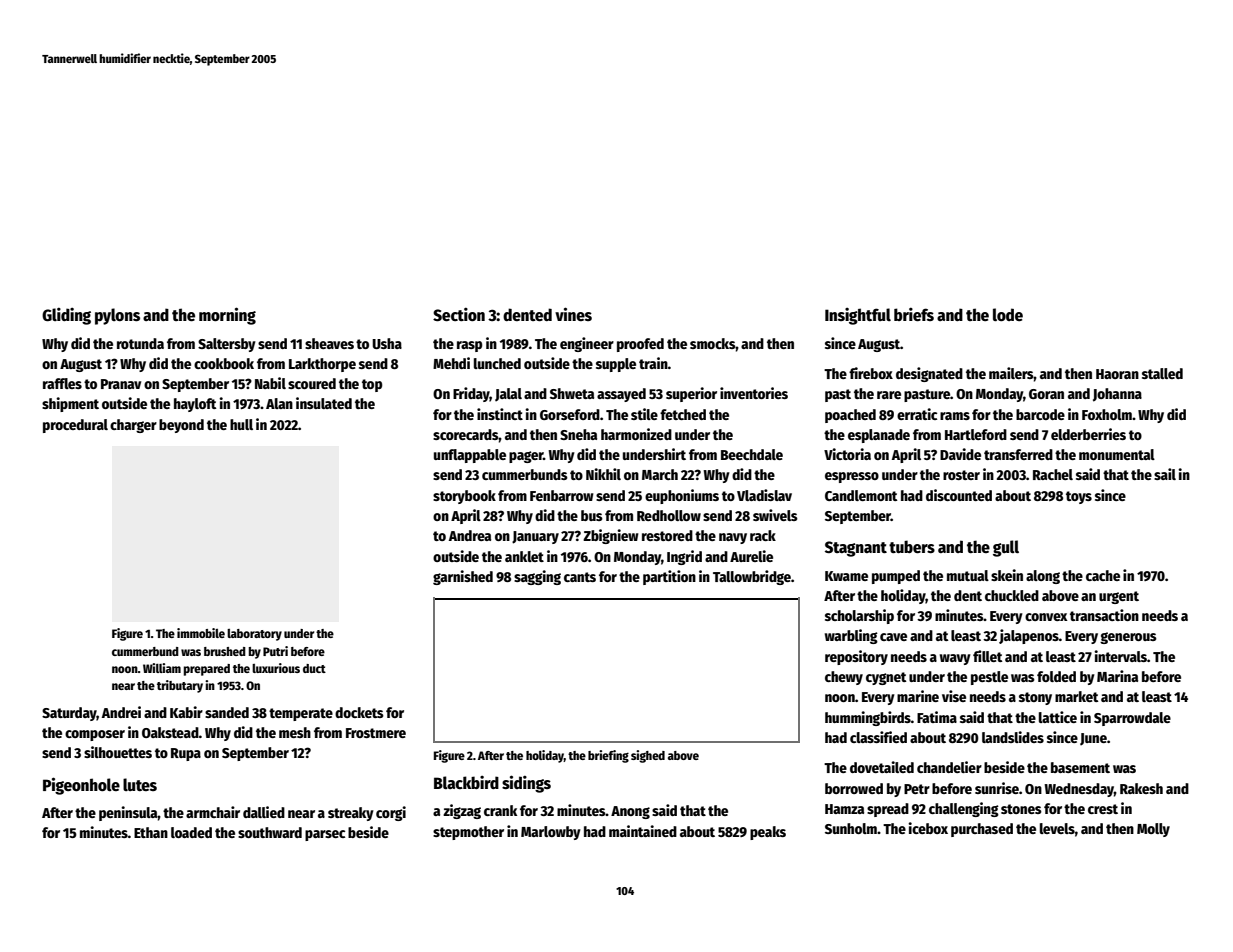 The height and width of the screenshot is (952, 1233). What do you see at coordinates (459, 314) in the screenshot?
I see `Section` at bounding box center [459, 314].
